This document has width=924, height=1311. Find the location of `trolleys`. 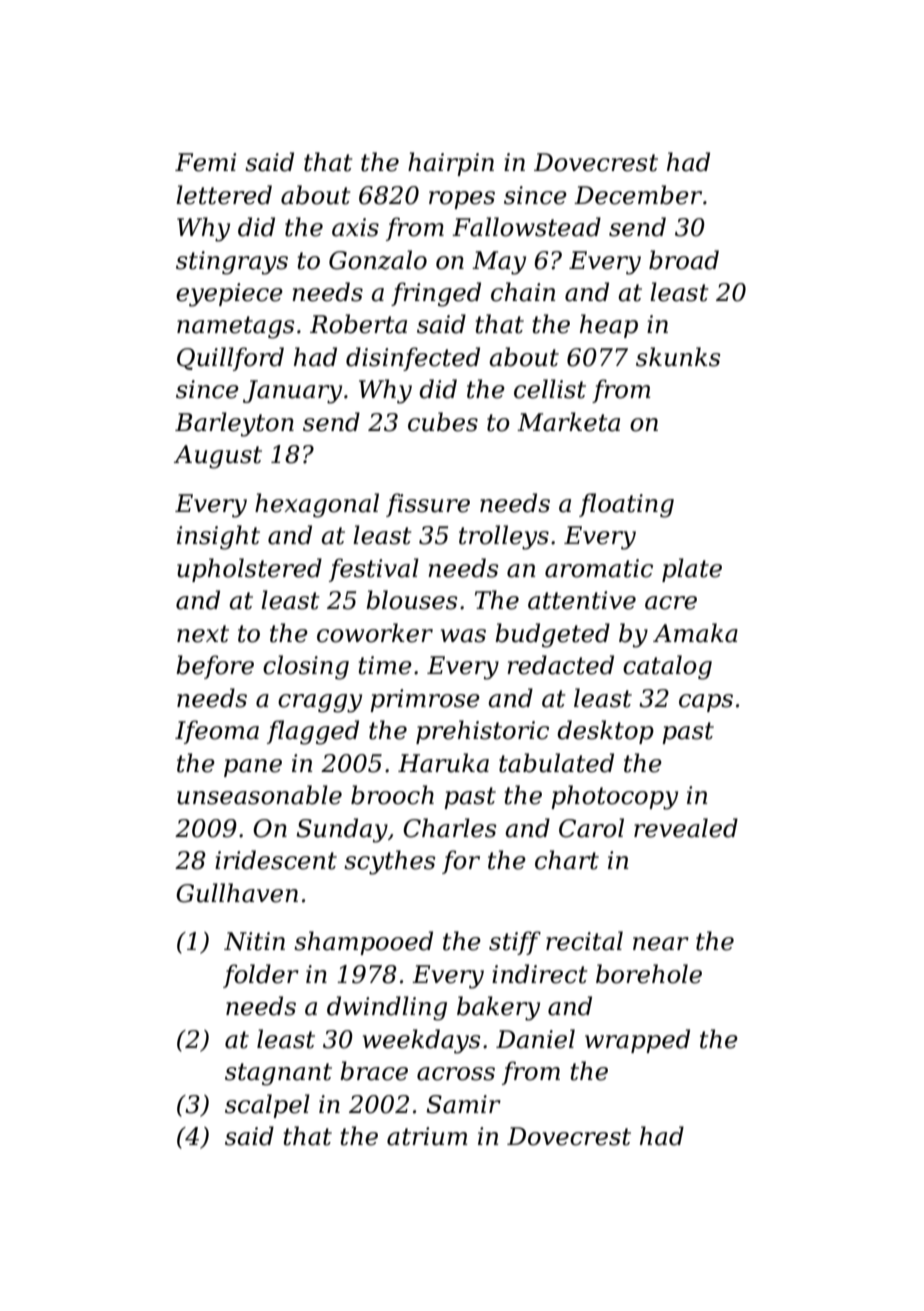

trolleys is located at coordinates (504, 537).
